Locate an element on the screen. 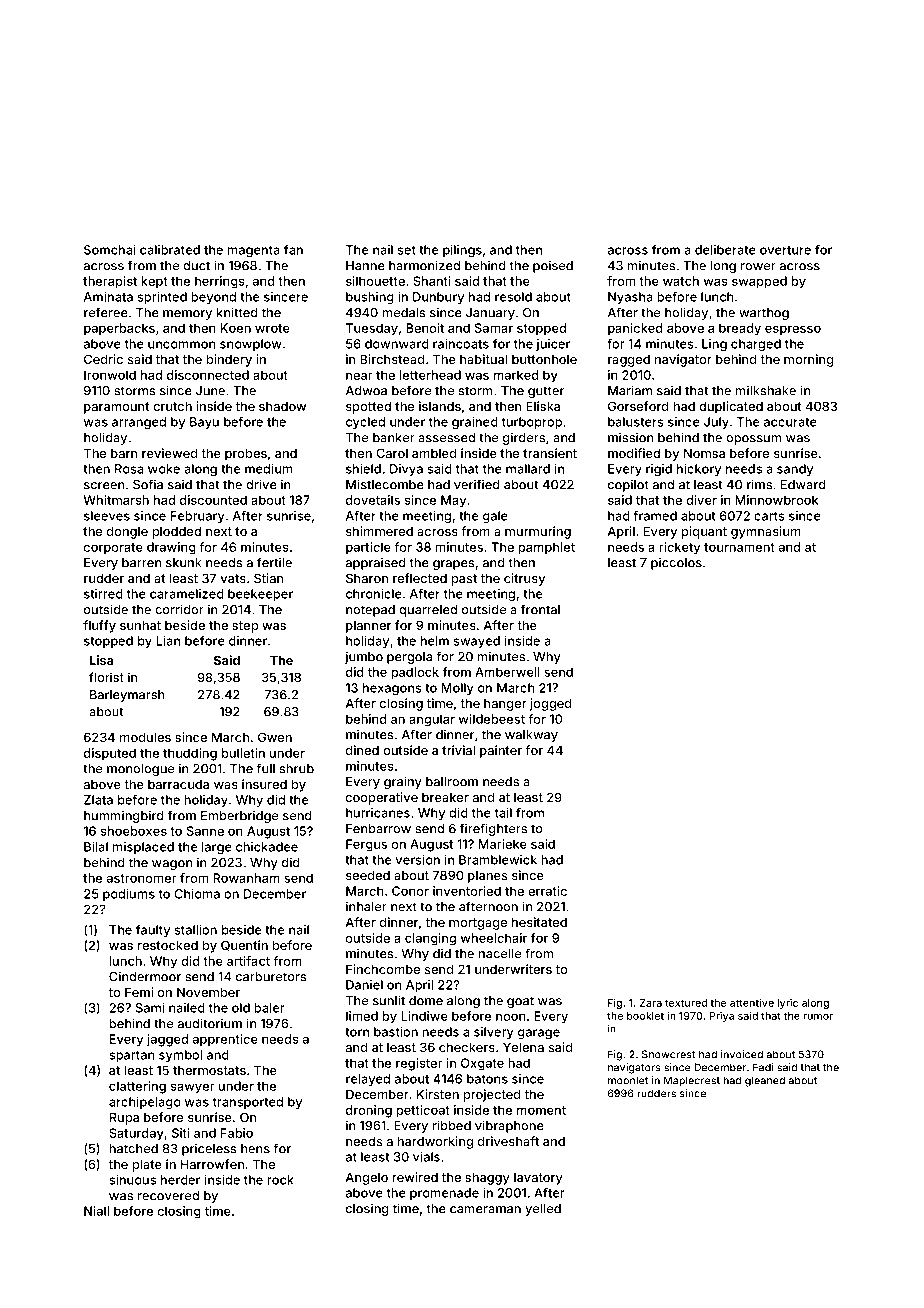 The width and height of the screenshot is (924, 1308). Minnowbrook is located at coordinates (776, 500).
